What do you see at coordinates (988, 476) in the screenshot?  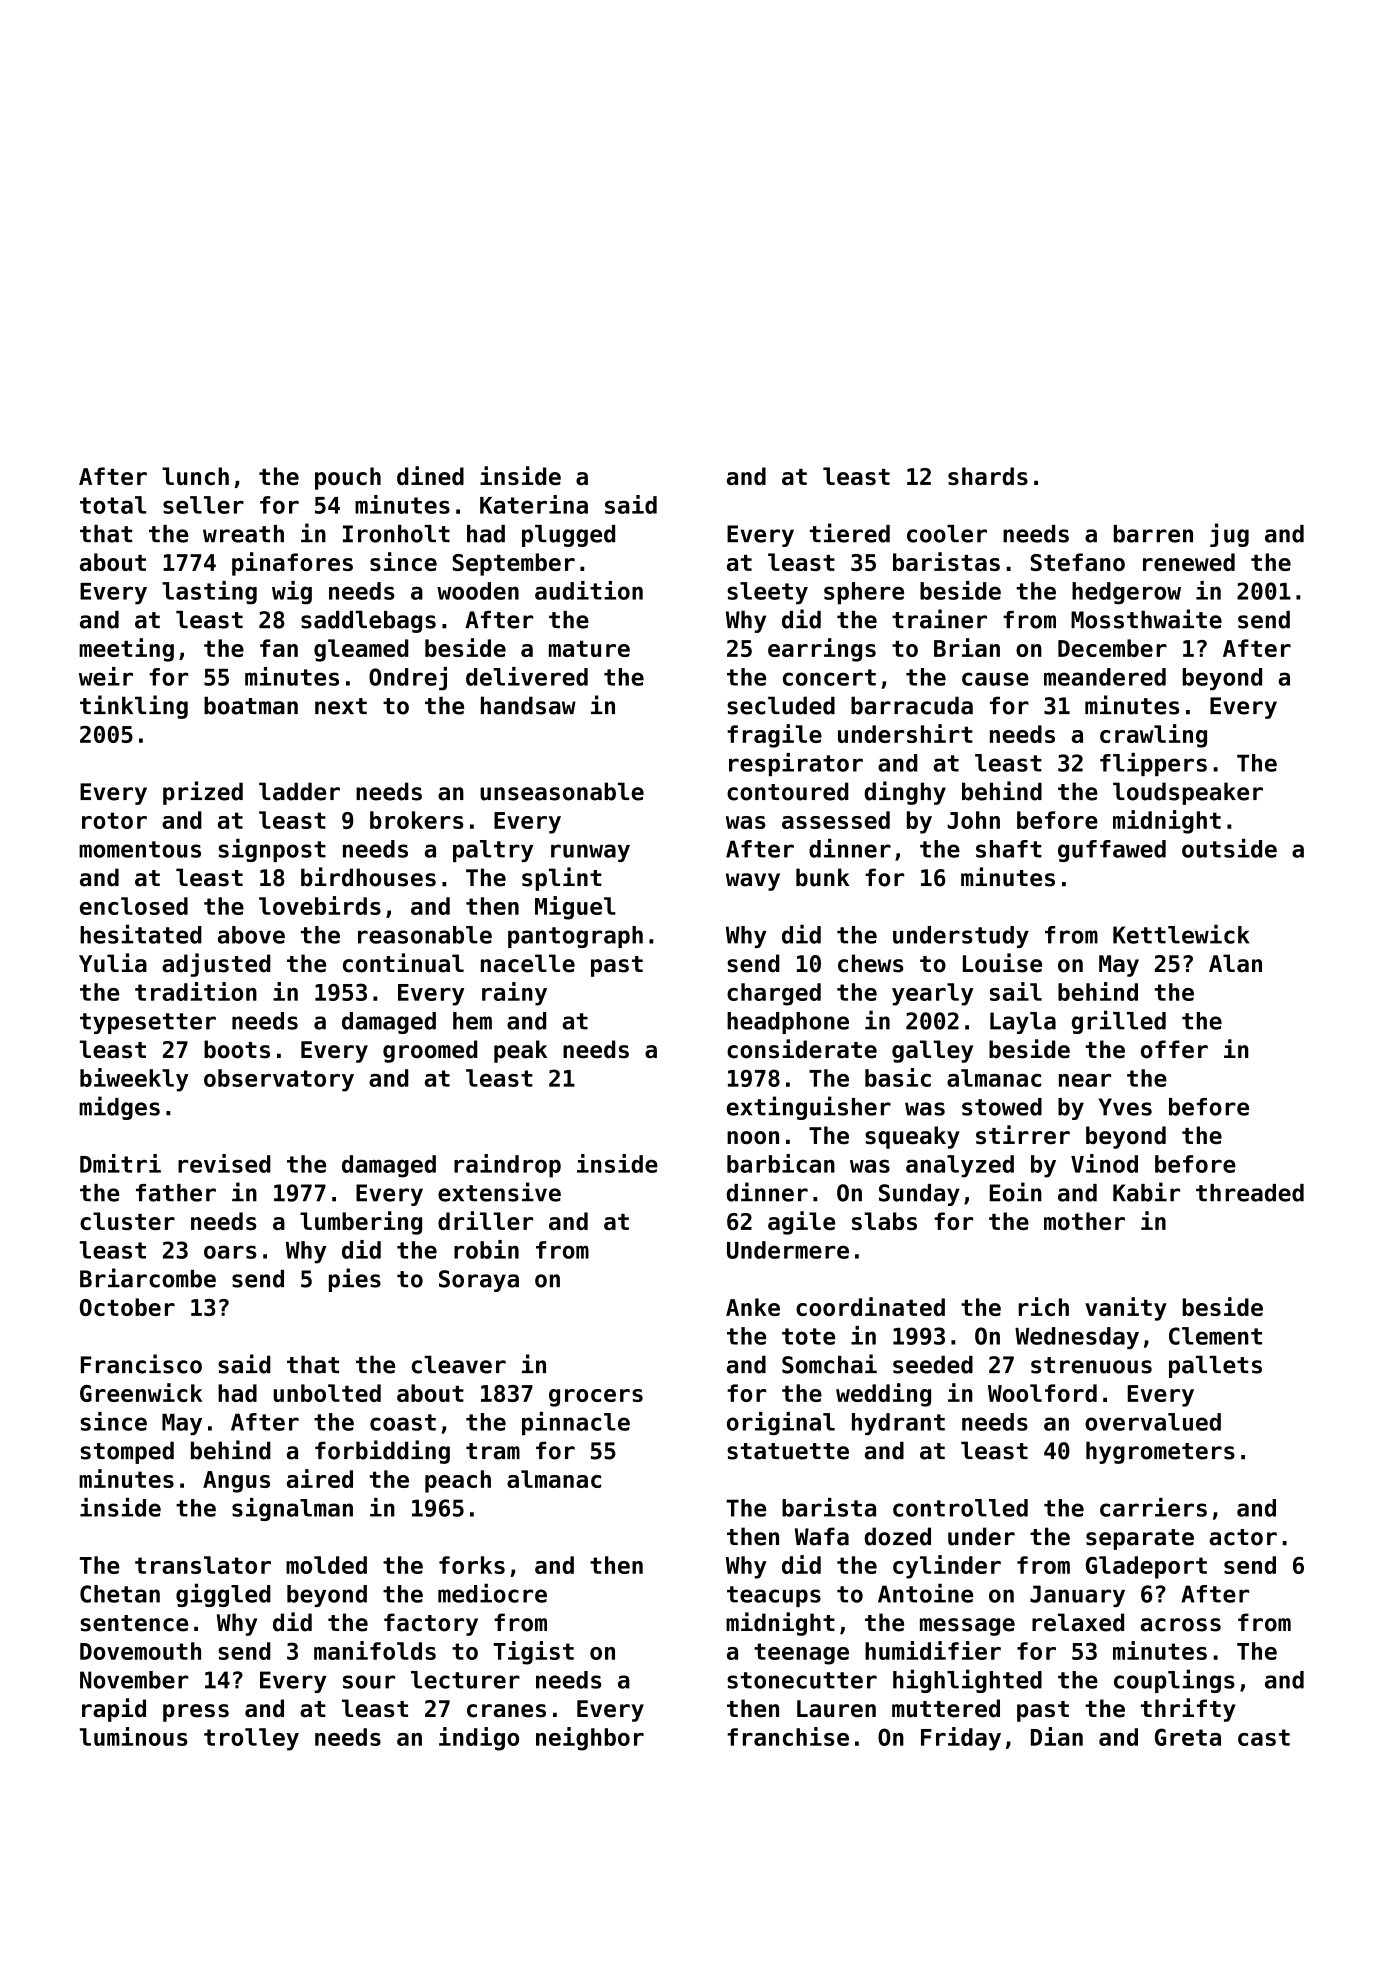 I see `shards` at bounding box center [988, 476].
